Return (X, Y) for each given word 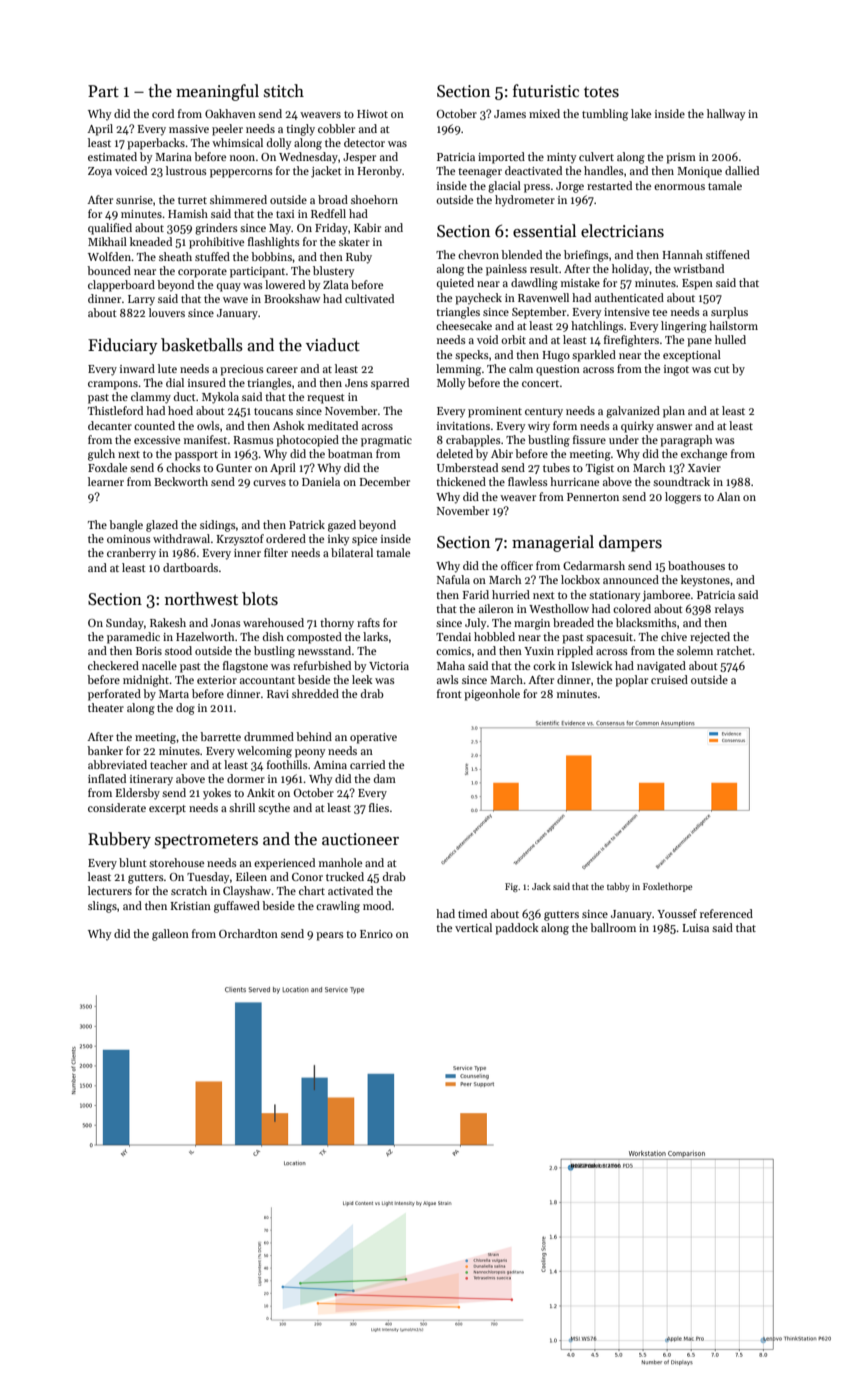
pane (699, 342)
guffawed (237, 907)
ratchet (735, 650)
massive (189, 129)
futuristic (546, 91)
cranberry (131, 554)
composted (314, 638)
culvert (596, 156)
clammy (151, 398)
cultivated (369, 298)
